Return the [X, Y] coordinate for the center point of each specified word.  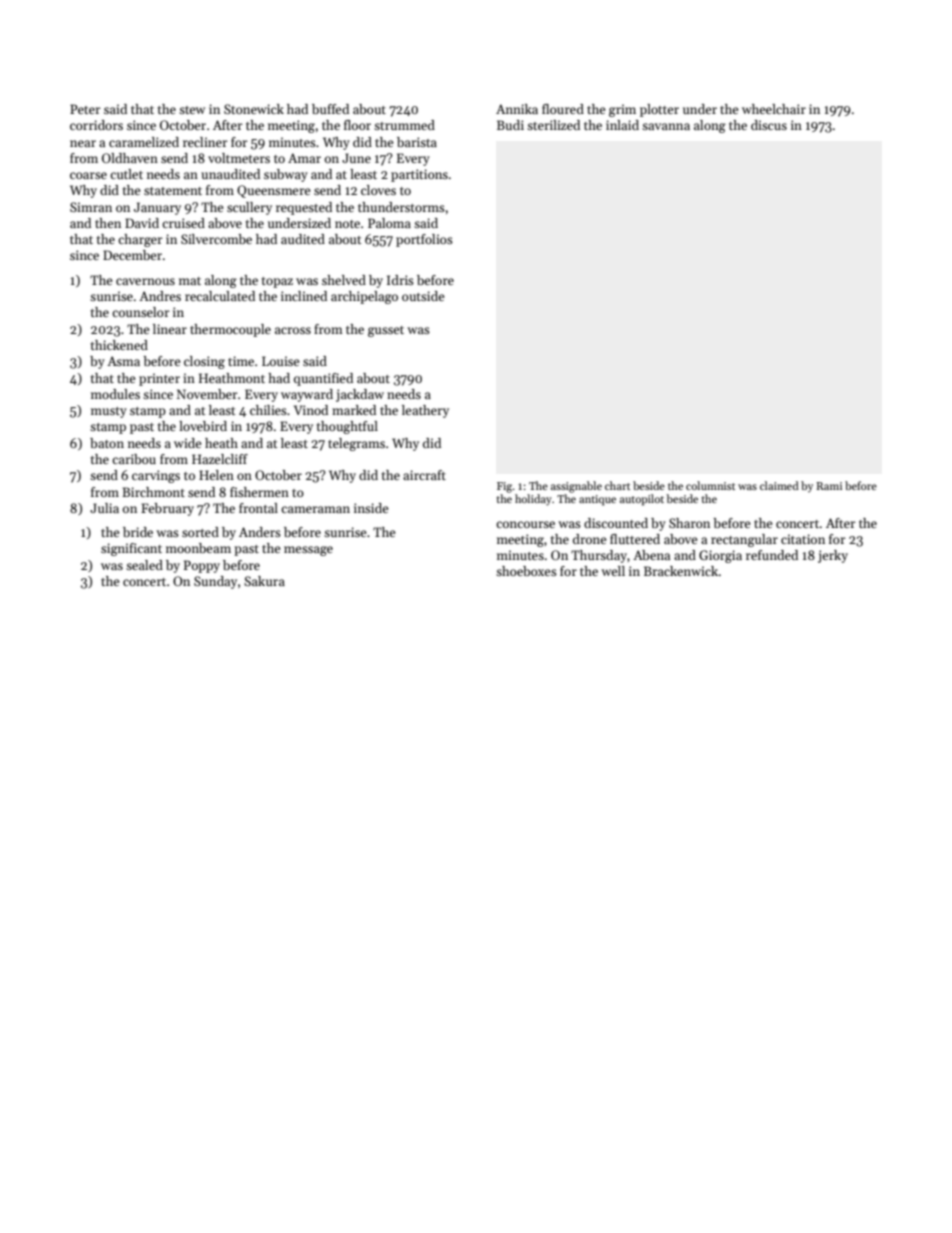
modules [115, 394]
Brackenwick [681, 571]
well [613, 571]
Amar [304, 158]
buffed [330, 109]
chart [617, 485]
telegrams [356, 444]
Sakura [264, 581]
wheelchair [774, 109]
